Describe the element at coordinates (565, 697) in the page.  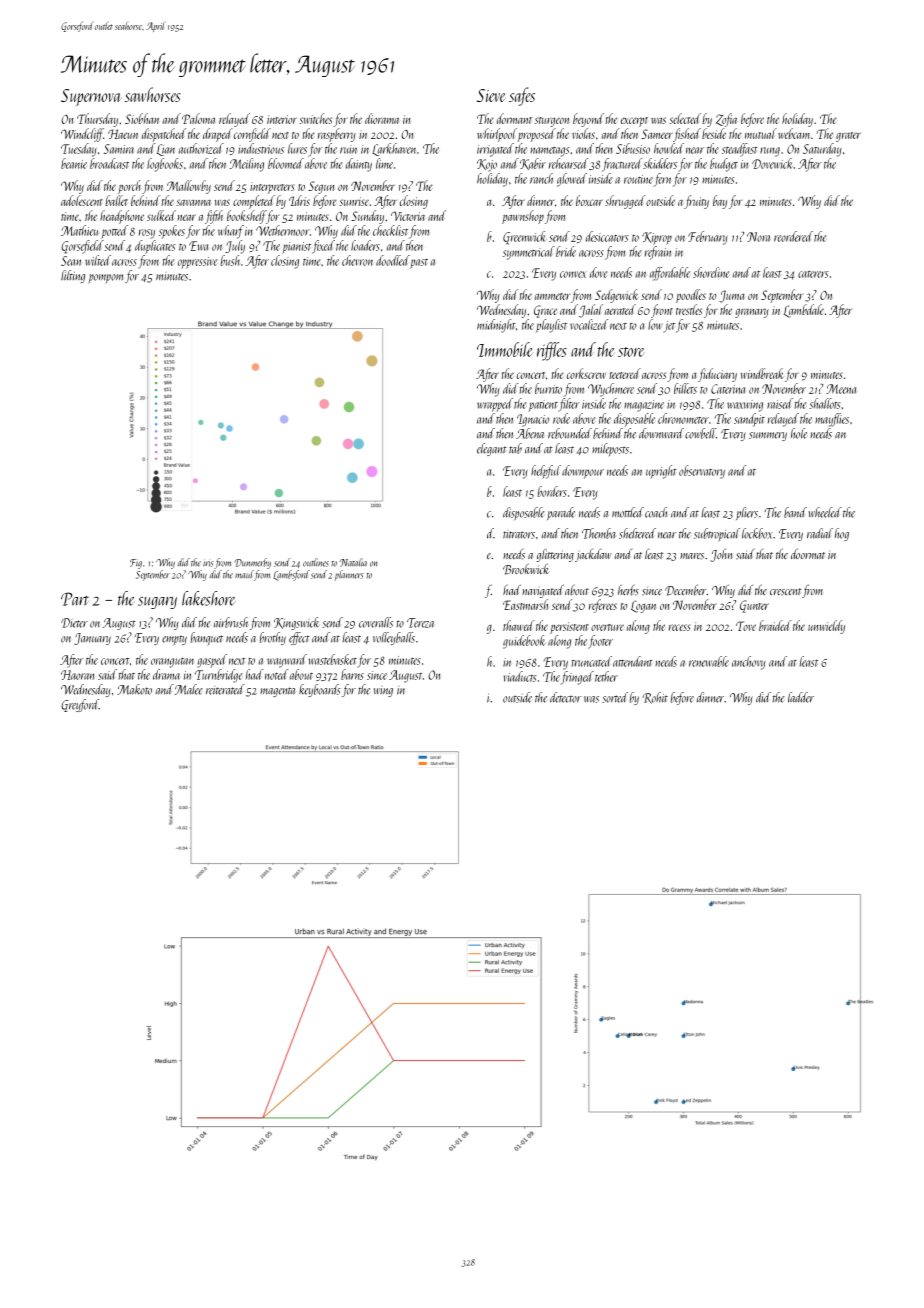
I see `detector` at that location.
